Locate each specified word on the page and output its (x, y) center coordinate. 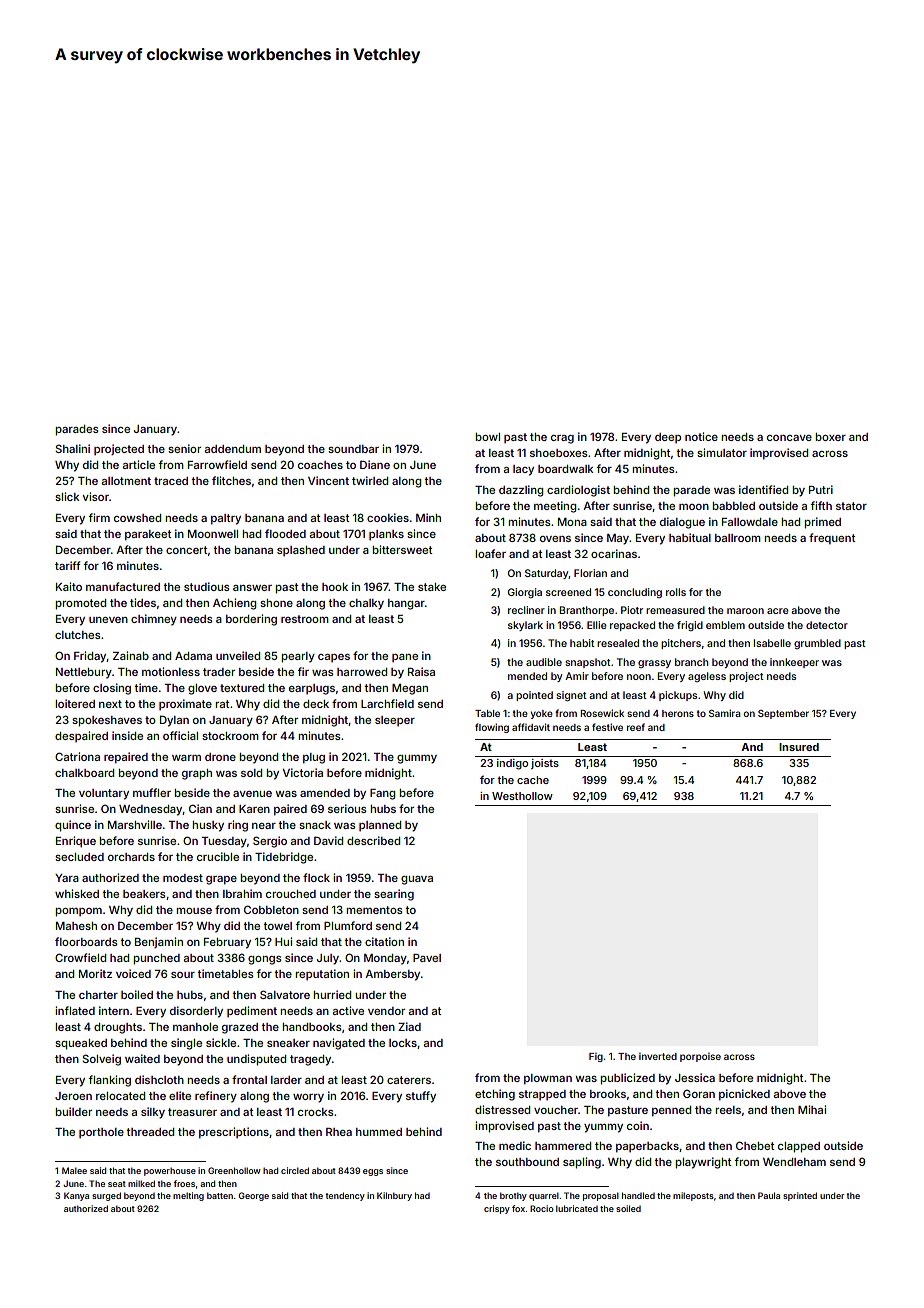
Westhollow (522, 796)
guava (417, 880)
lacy (523, 470)
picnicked (744, 1095)
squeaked (81, 1044)
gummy (417, 759)
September (783, 714)
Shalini (72, 448)
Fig (596, 1057)
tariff (67, 565)
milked (141, 1183)
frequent (832, 538)
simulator (722, 452)
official (180, 735)
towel (278, 926)
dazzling (521, 491)
